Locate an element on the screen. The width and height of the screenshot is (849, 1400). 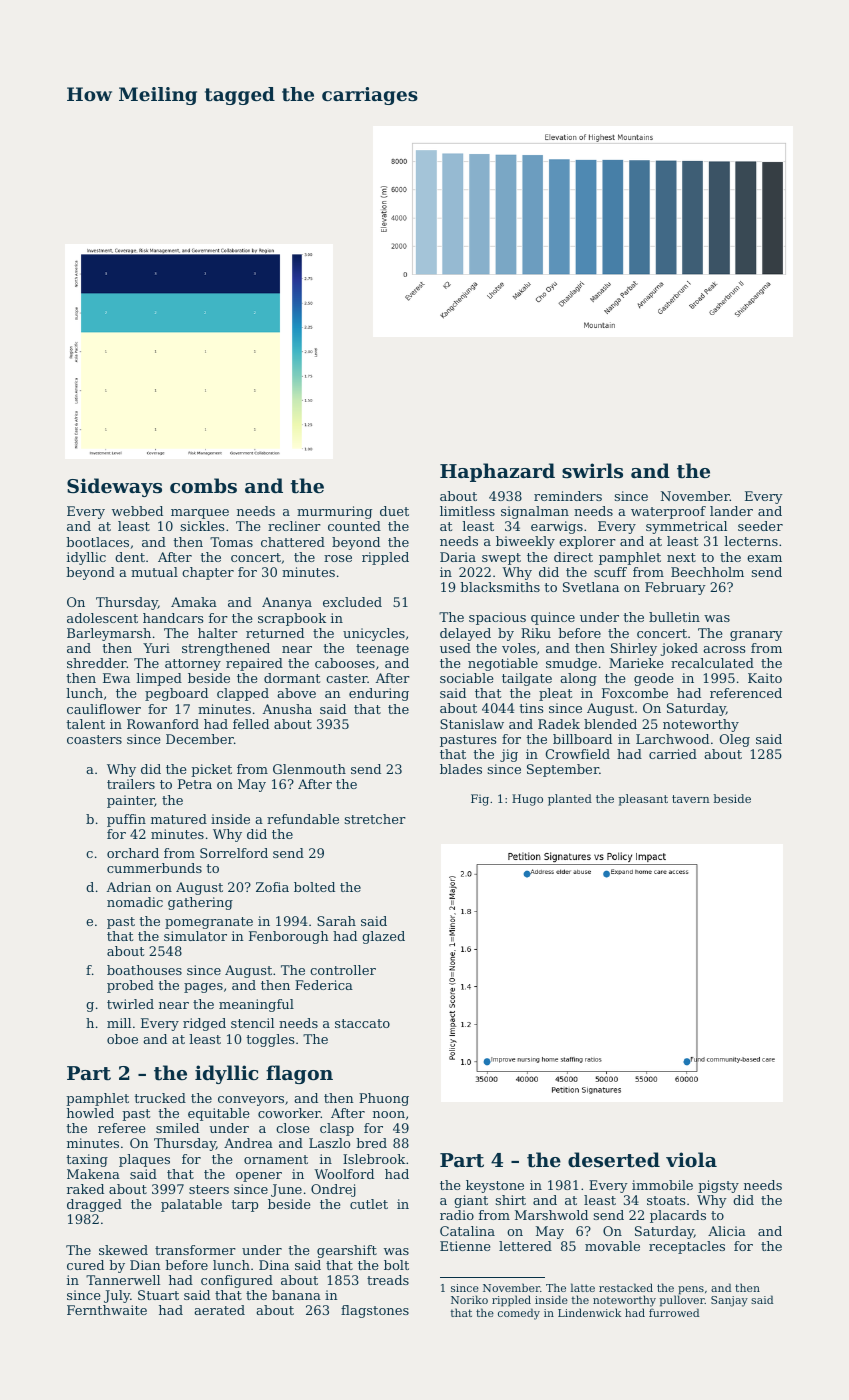
duet is located at coordinates (394, 511).
